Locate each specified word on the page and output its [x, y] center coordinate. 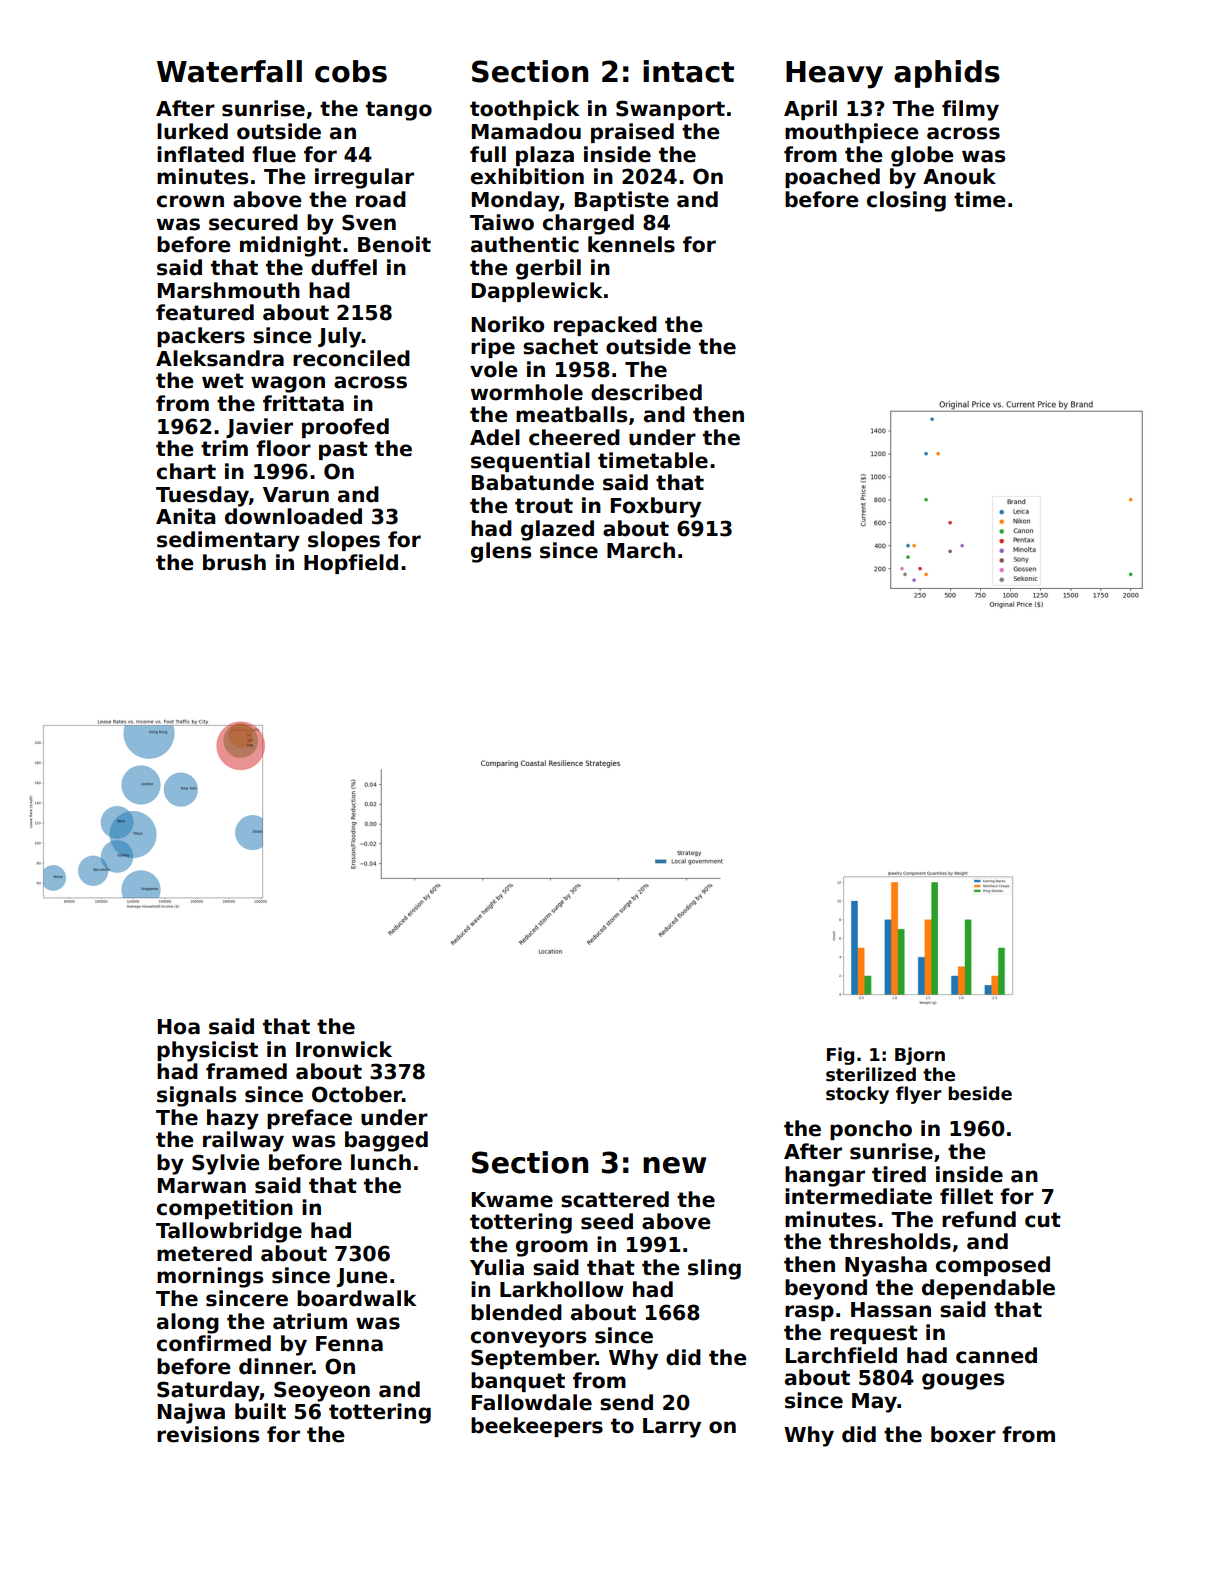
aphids [947, 74]
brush [234, 562]
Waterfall [229, 71]
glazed [557, 530]
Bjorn [920, 1056]
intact [688, 71]
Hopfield [351, 564]
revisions [208, 1434]
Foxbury [656, 507]
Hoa [179, 1027]
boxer [963, 1434]
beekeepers [537, 1427]
